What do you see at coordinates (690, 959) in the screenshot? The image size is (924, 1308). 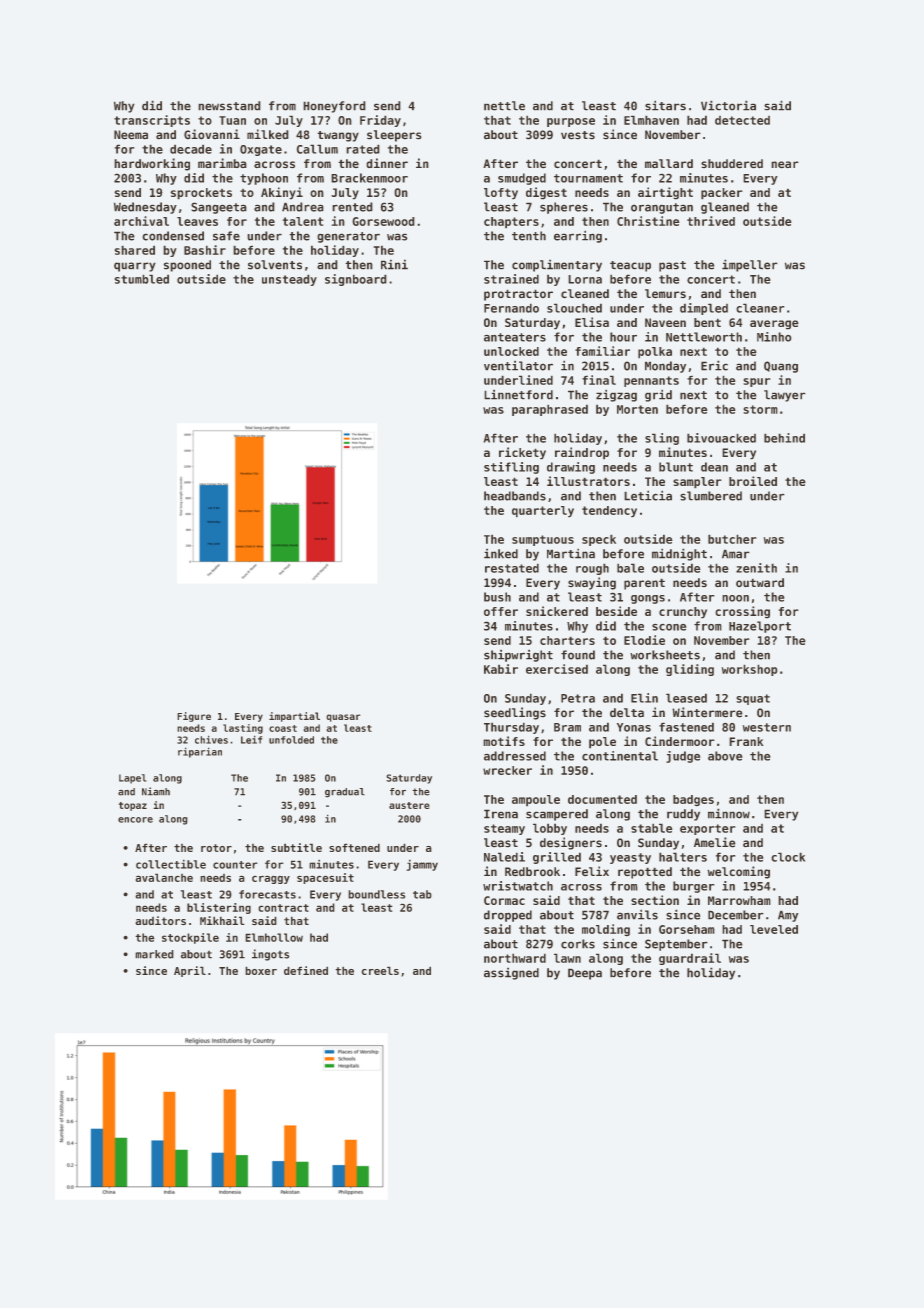 I see `guardrail` at bounding box center [690, 959].
